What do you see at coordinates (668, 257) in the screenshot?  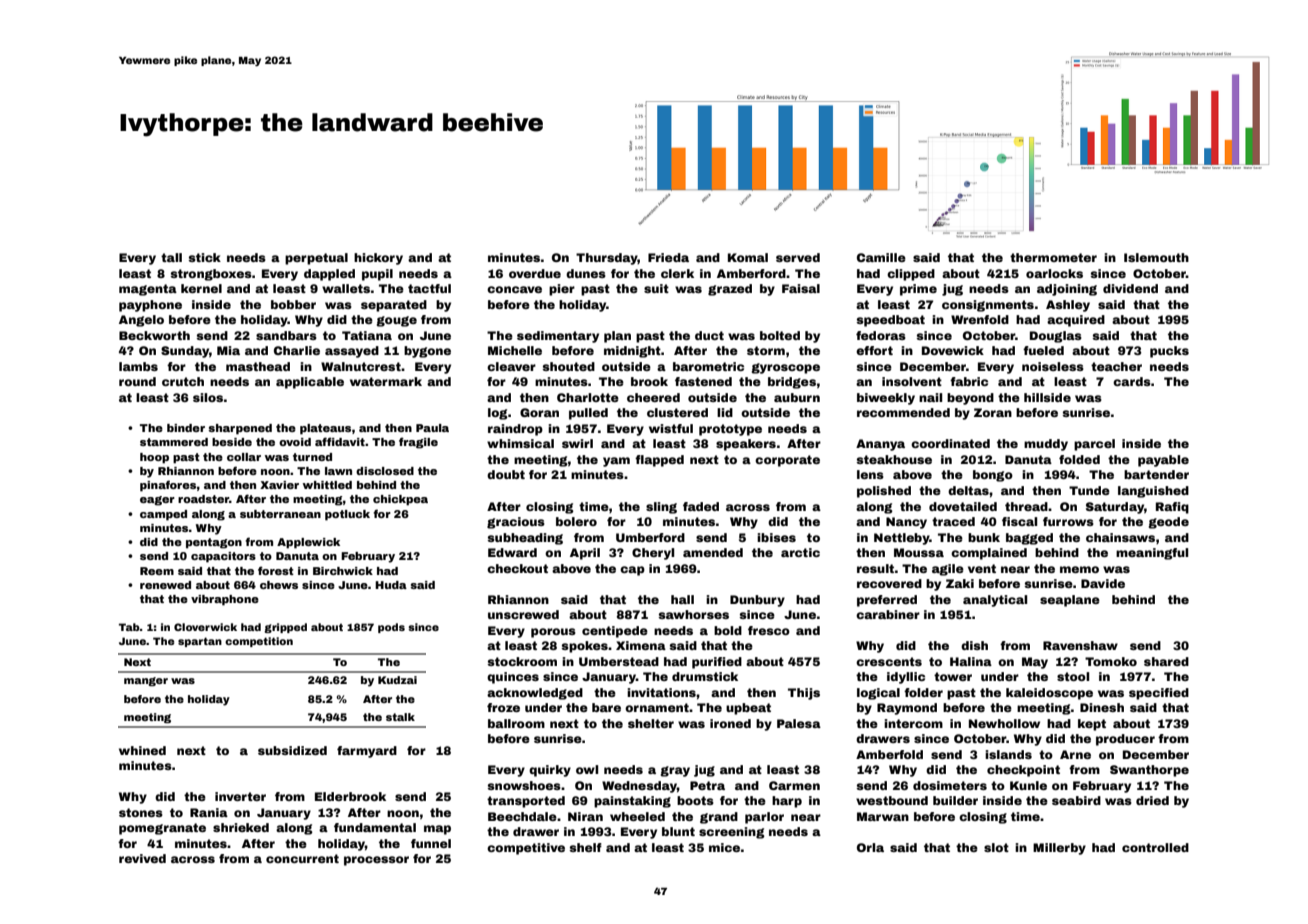 I see `Frieda` at bounding box center [668, 257].
